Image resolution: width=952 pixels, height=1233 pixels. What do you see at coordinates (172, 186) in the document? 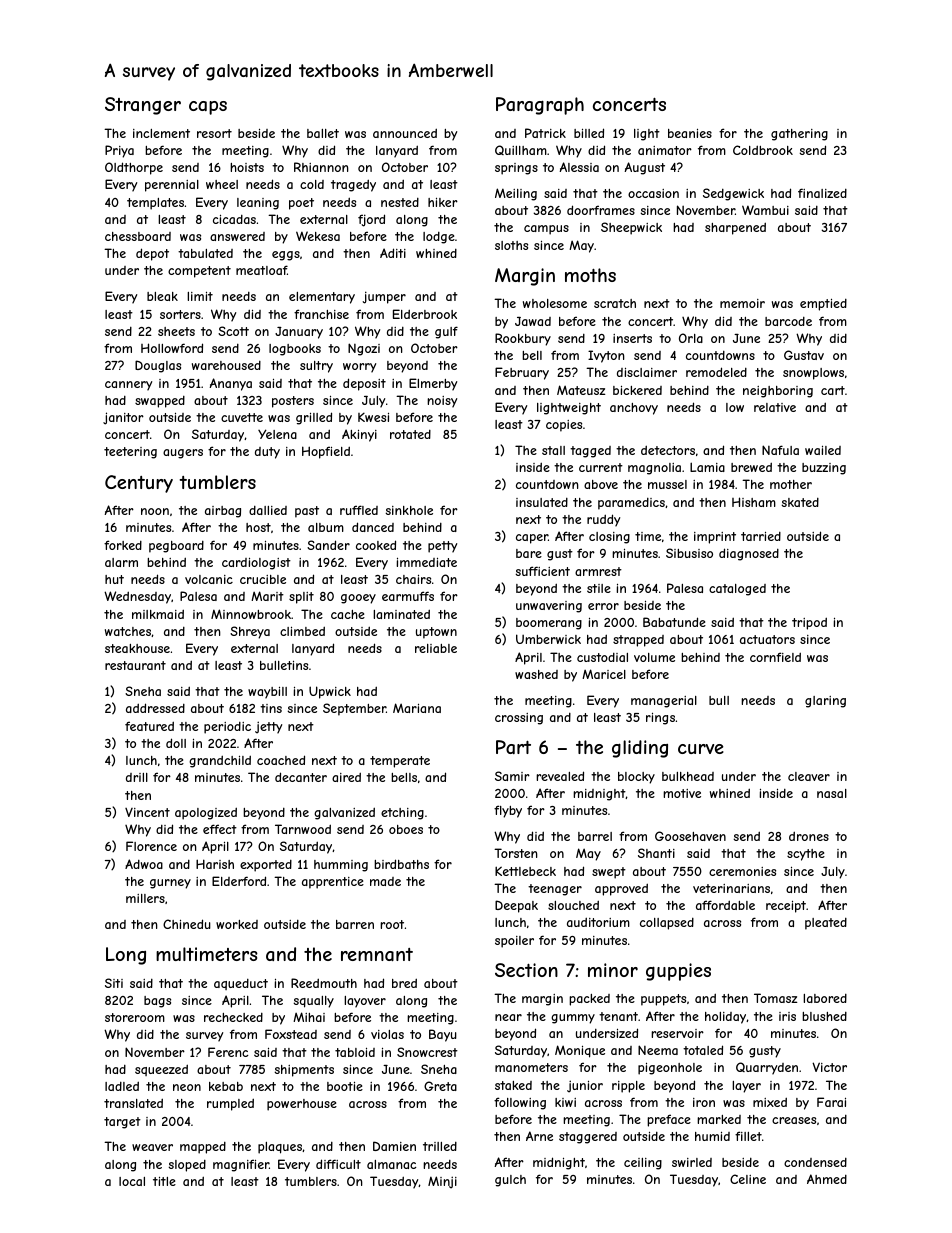
I see `perennial` at bounding box center [172, 186].
